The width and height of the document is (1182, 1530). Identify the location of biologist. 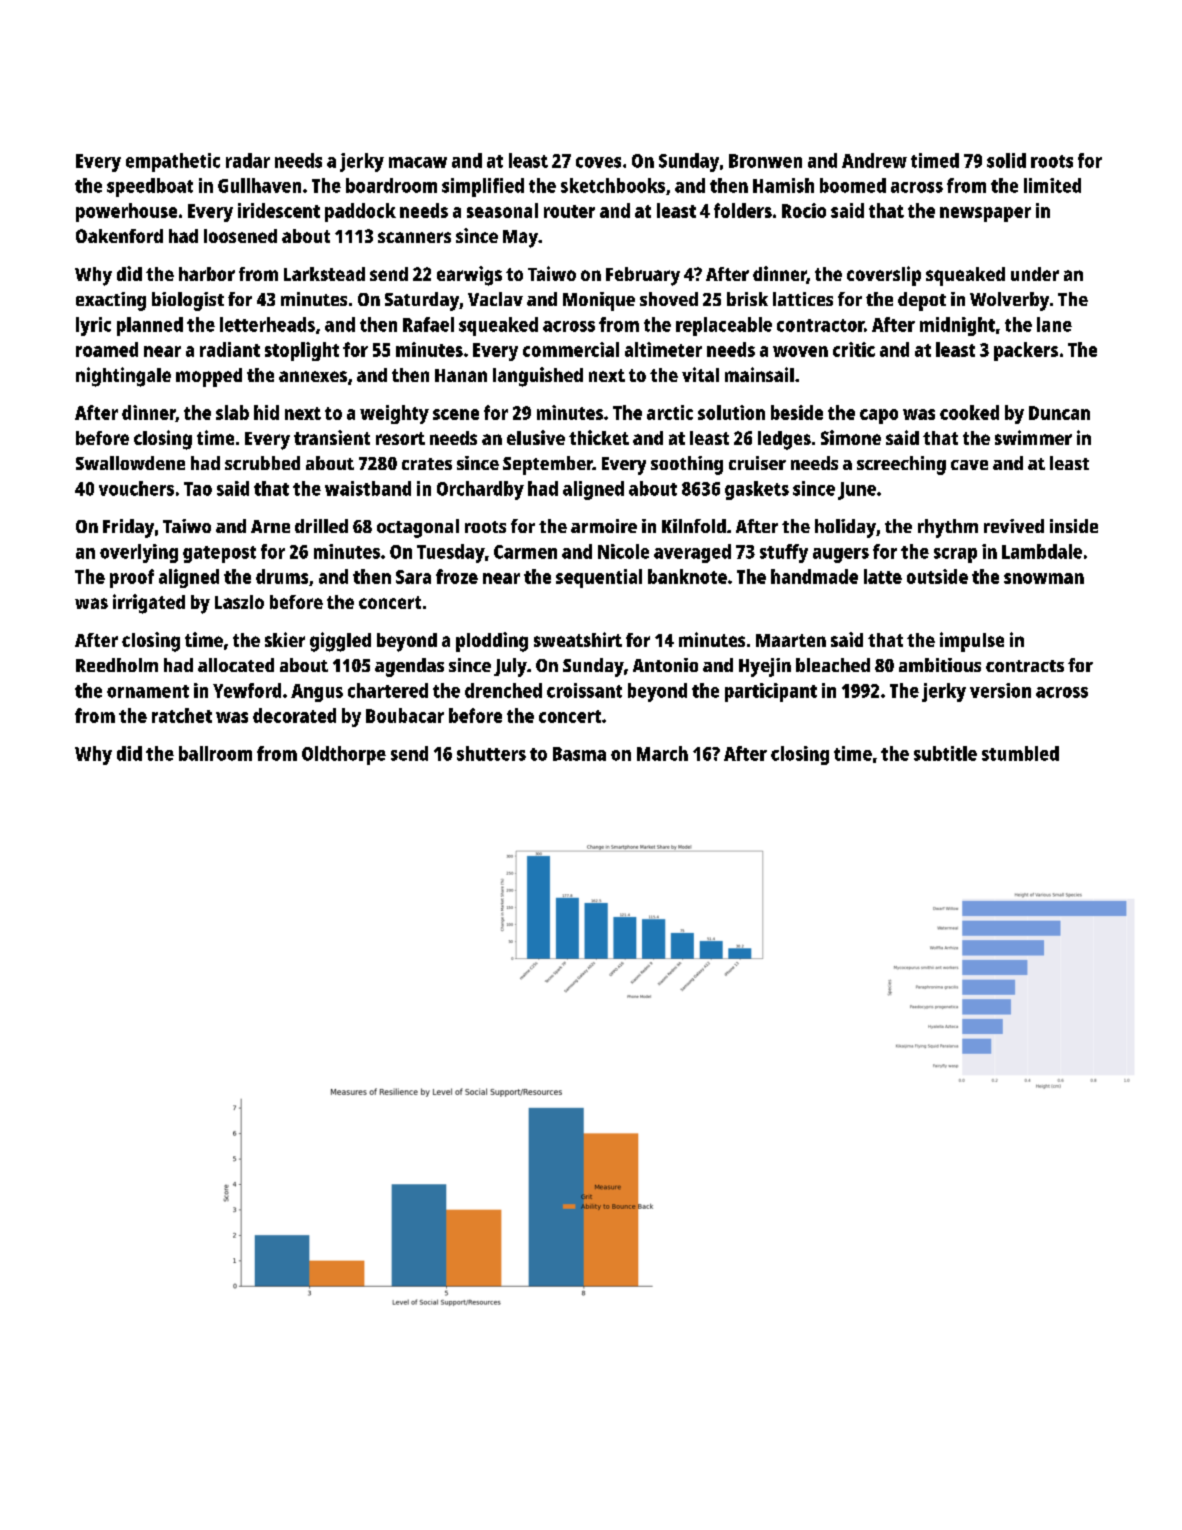
(188, 301).
